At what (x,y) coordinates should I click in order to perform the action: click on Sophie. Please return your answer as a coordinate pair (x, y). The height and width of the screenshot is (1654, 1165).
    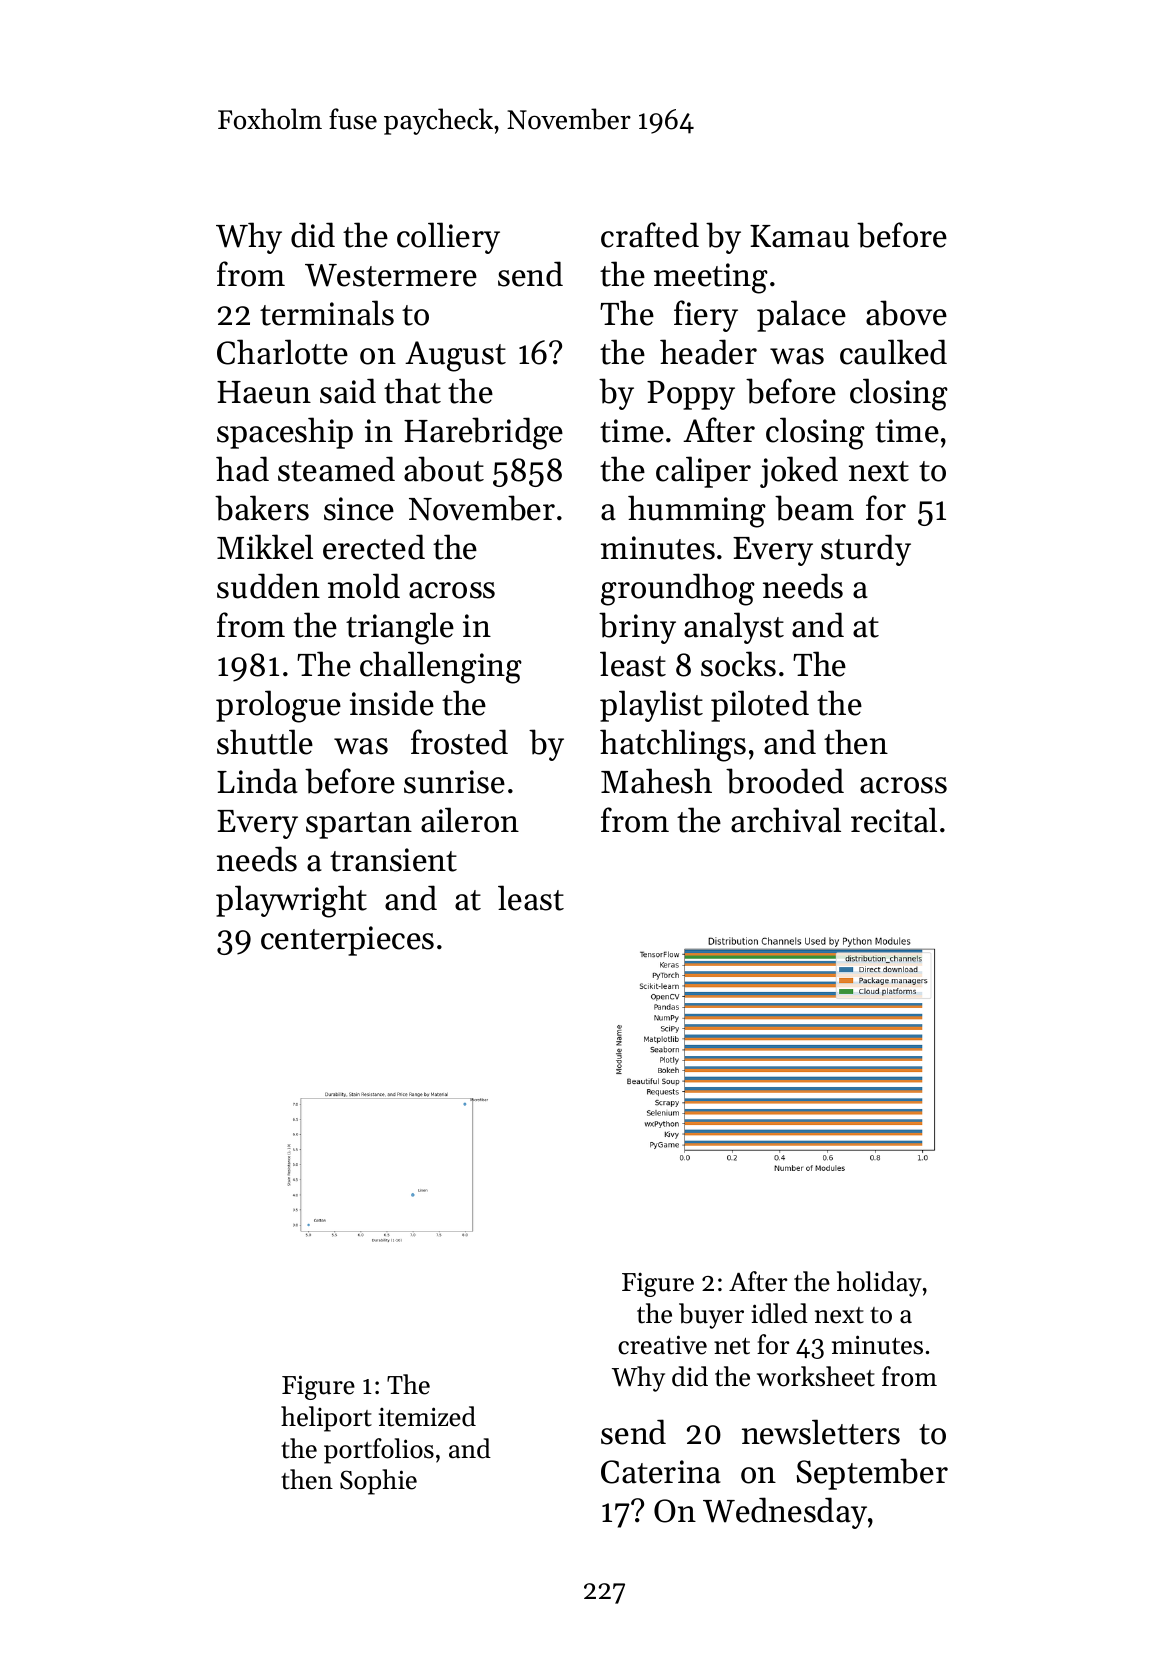
    Looking at the image, I should click on (378, 1482).
